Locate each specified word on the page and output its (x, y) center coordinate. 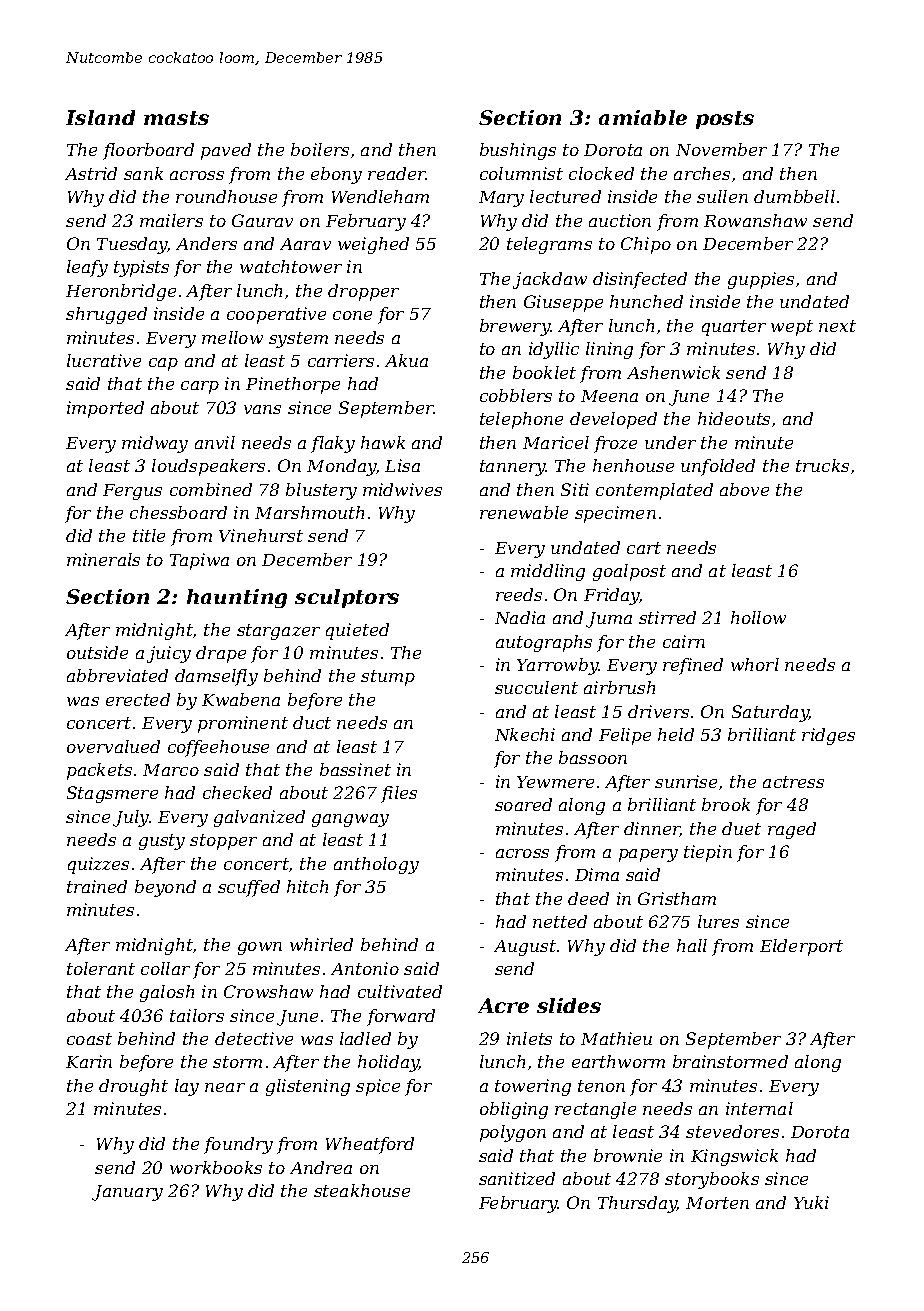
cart (644, 548)
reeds (519, 594)
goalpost (629, 572)
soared (523, 804)
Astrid (91, 173)
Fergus (132, 492)
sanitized (517, 1178)
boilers (320, 149)
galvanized (259, 818)
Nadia (520, 617)
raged (792, 830)
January (127, 1193)
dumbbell (794, 196)
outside (97, 652)
